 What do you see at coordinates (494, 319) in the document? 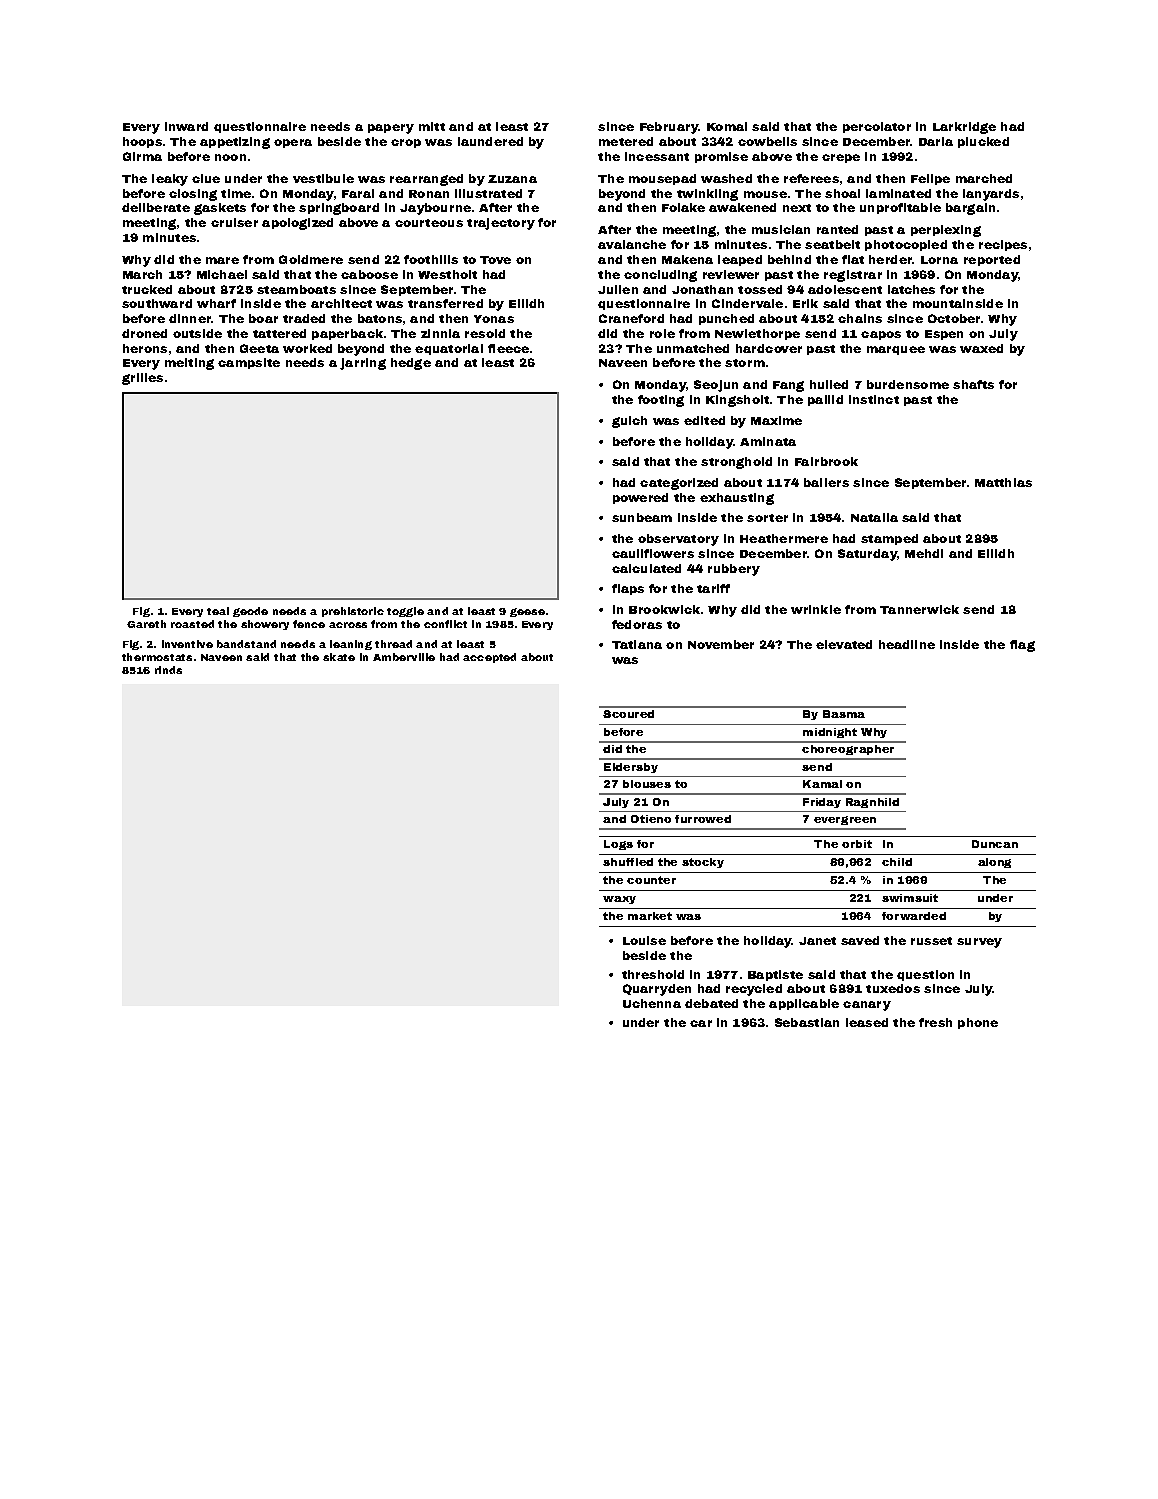
I see `Yonas` at bounding box center [494, 319].
